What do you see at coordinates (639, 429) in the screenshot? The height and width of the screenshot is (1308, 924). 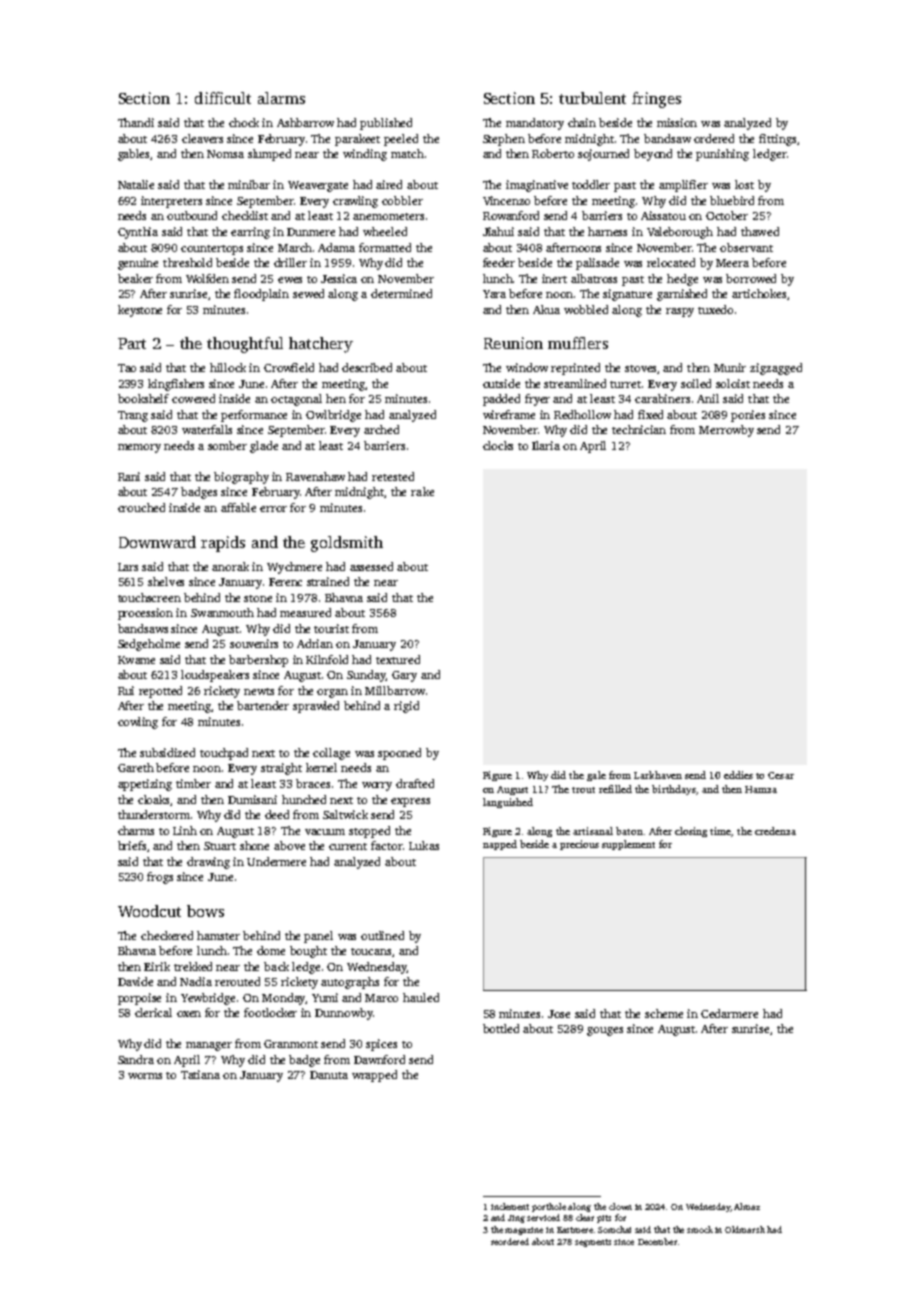 I see `technician` at bounding box center [639, 429].
